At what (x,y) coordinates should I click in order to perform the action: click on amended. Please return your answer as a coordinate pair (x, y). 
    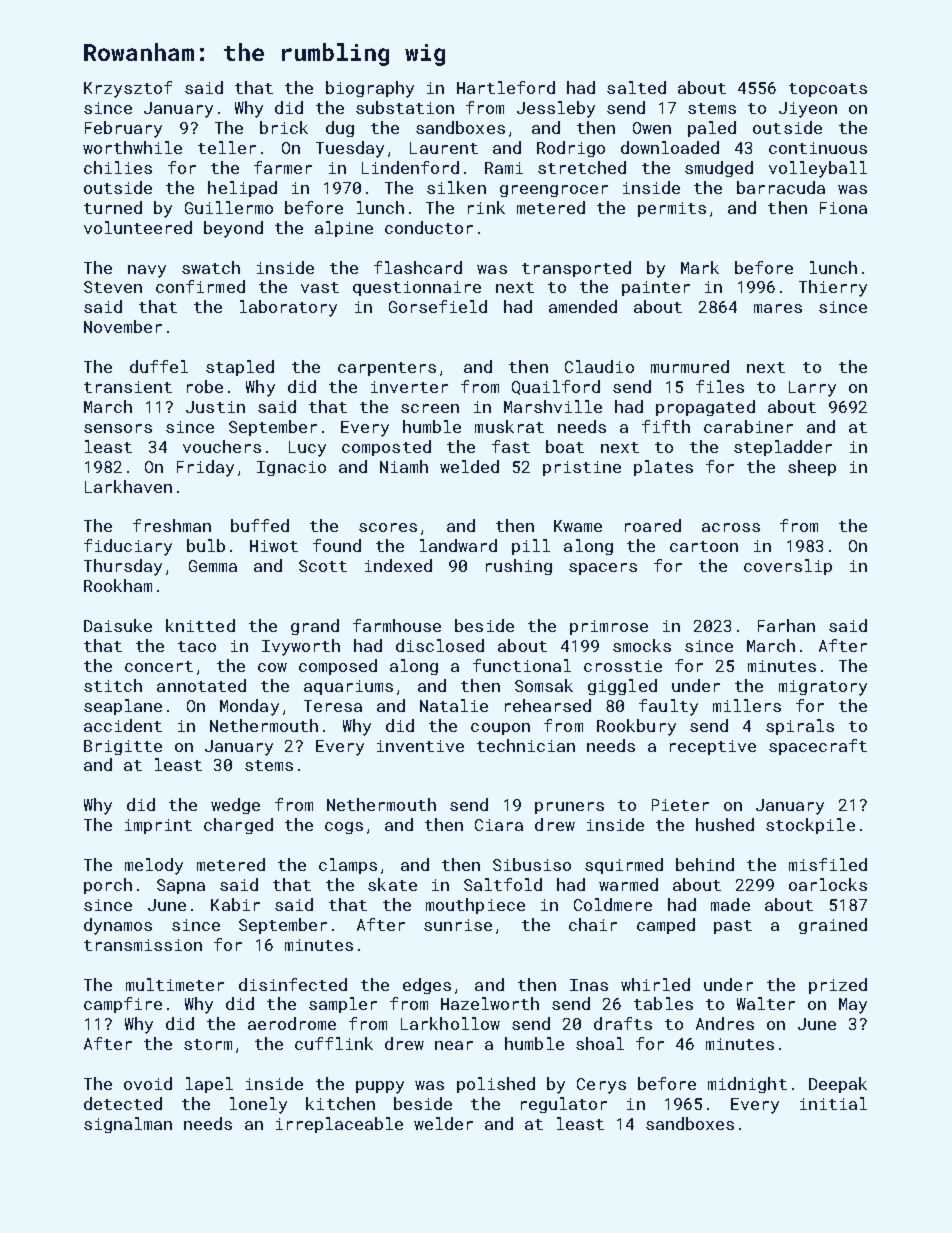
    Looking at the image, I should click on (583, 306).
